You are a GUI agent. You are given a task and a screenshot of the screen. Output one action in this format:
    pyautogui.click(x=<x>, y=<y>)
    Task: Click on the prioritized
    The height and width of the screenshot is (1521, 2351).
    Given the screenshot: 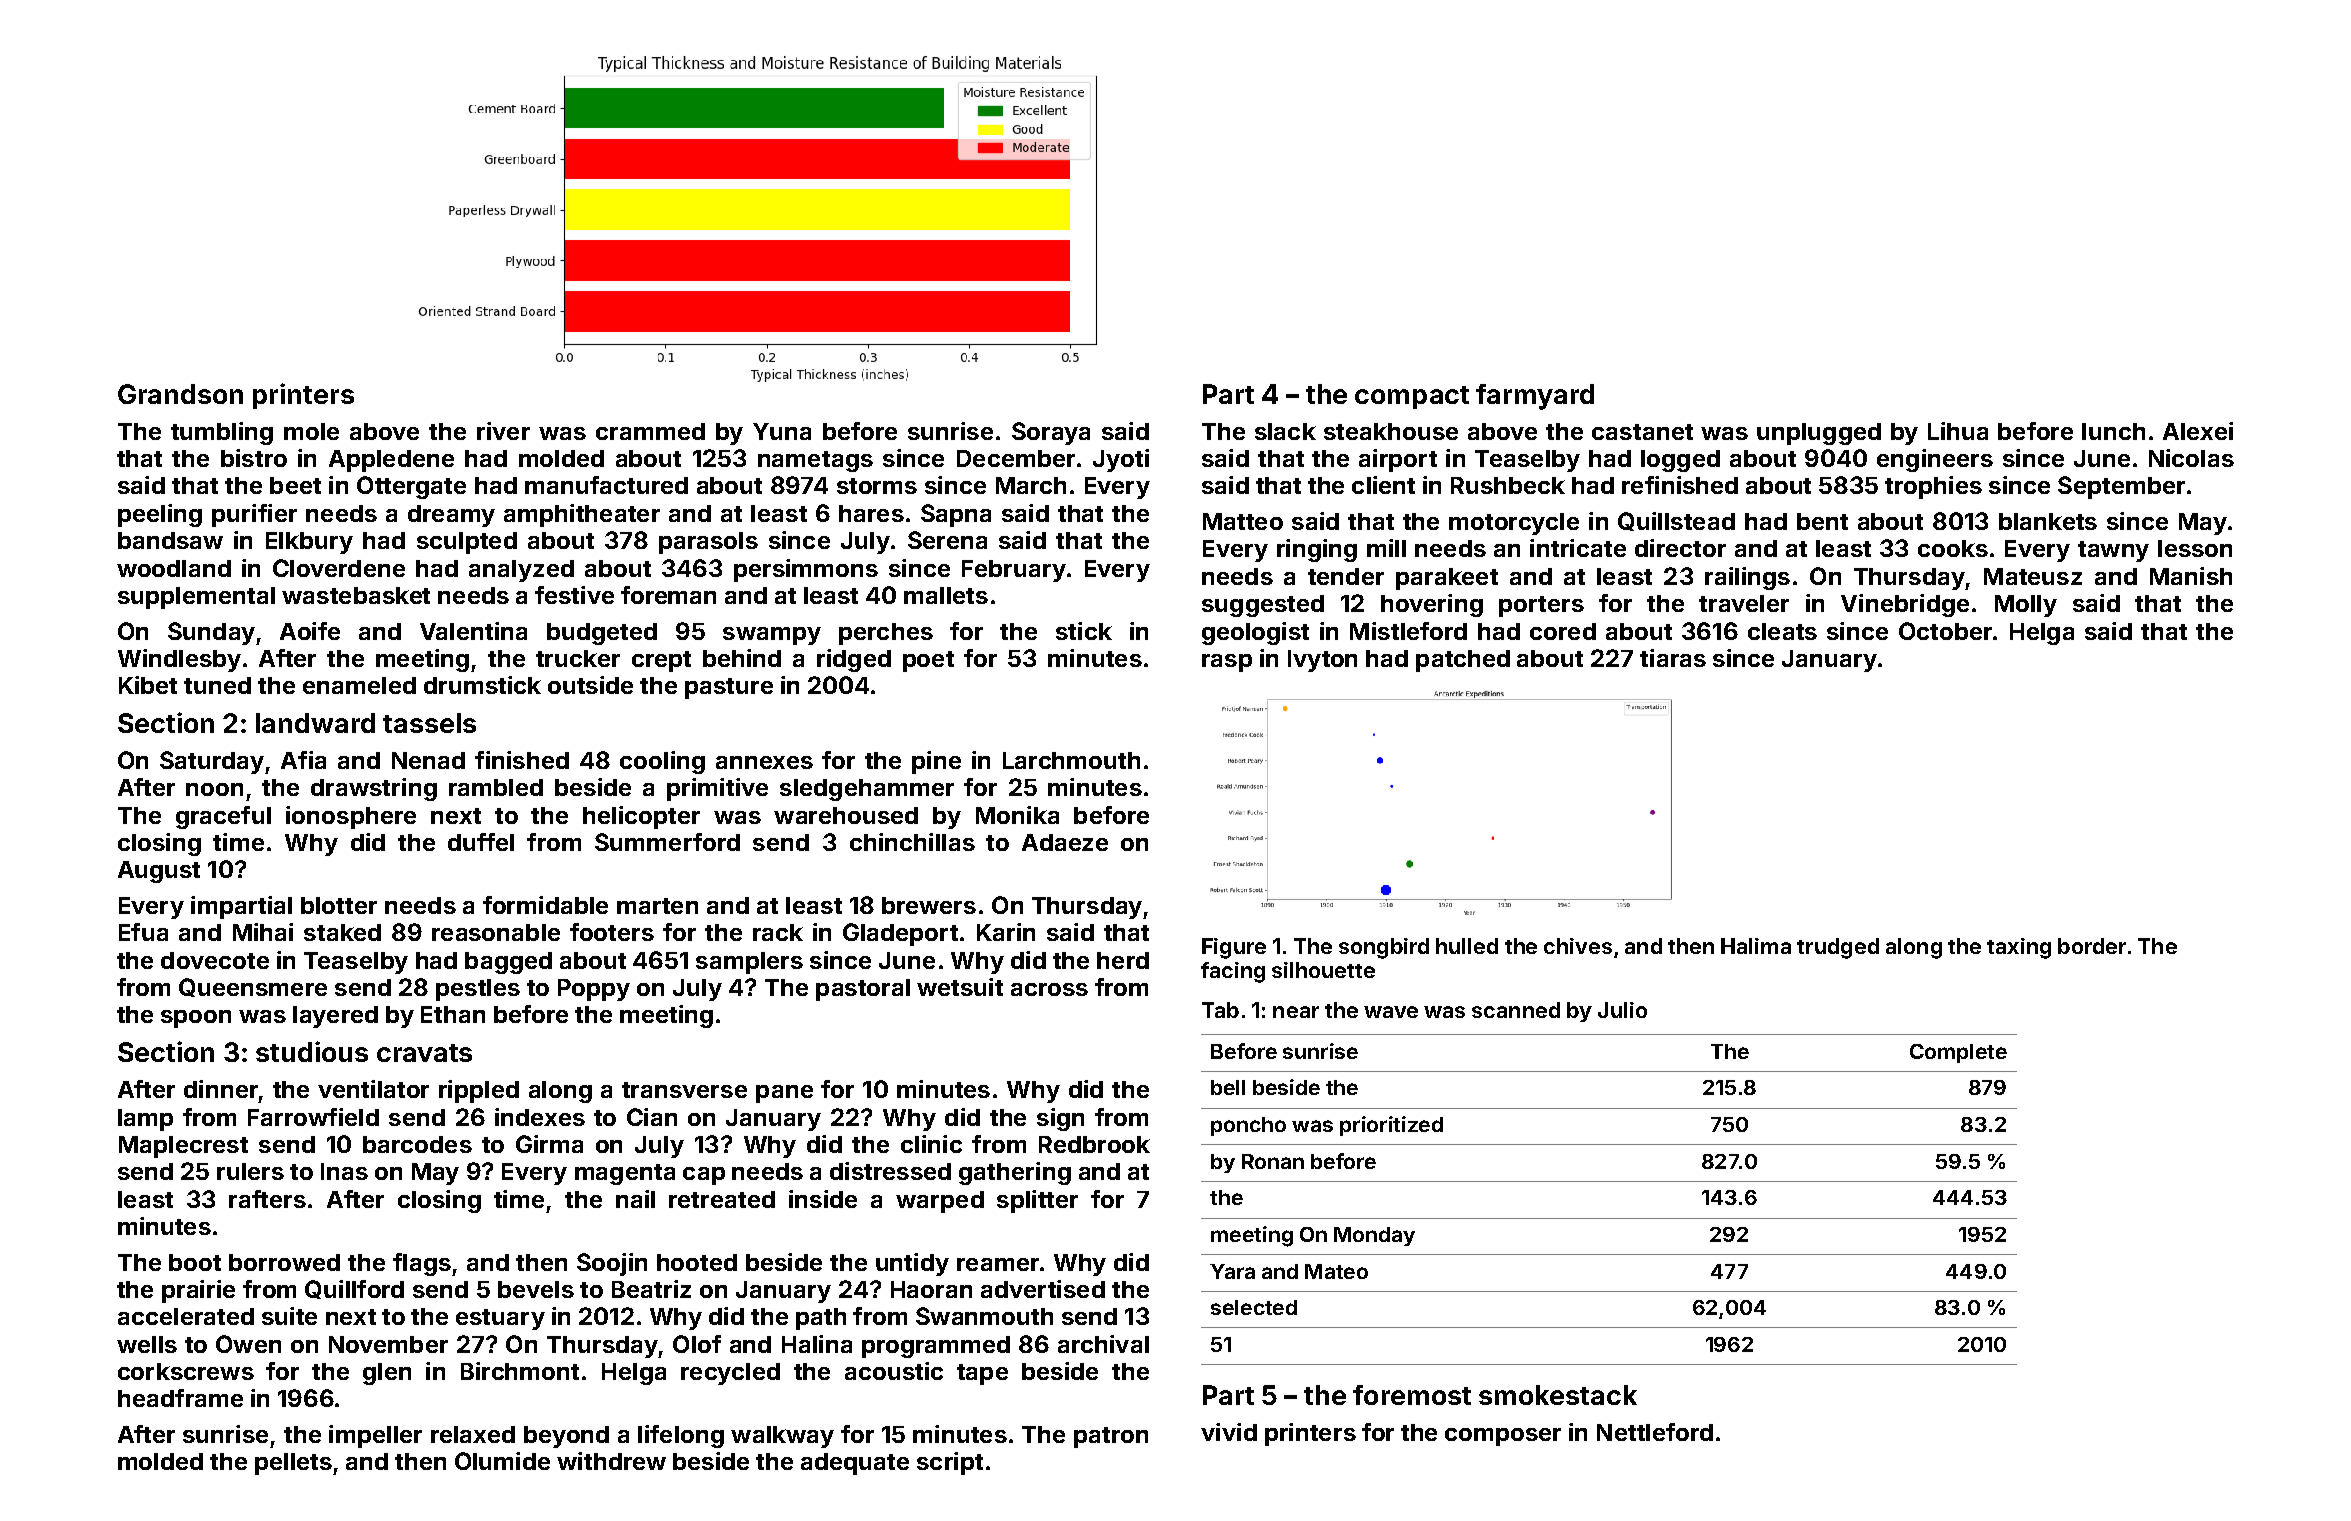 What is the action you would take?
    pyautogui.click(x=1391, y=1126)
